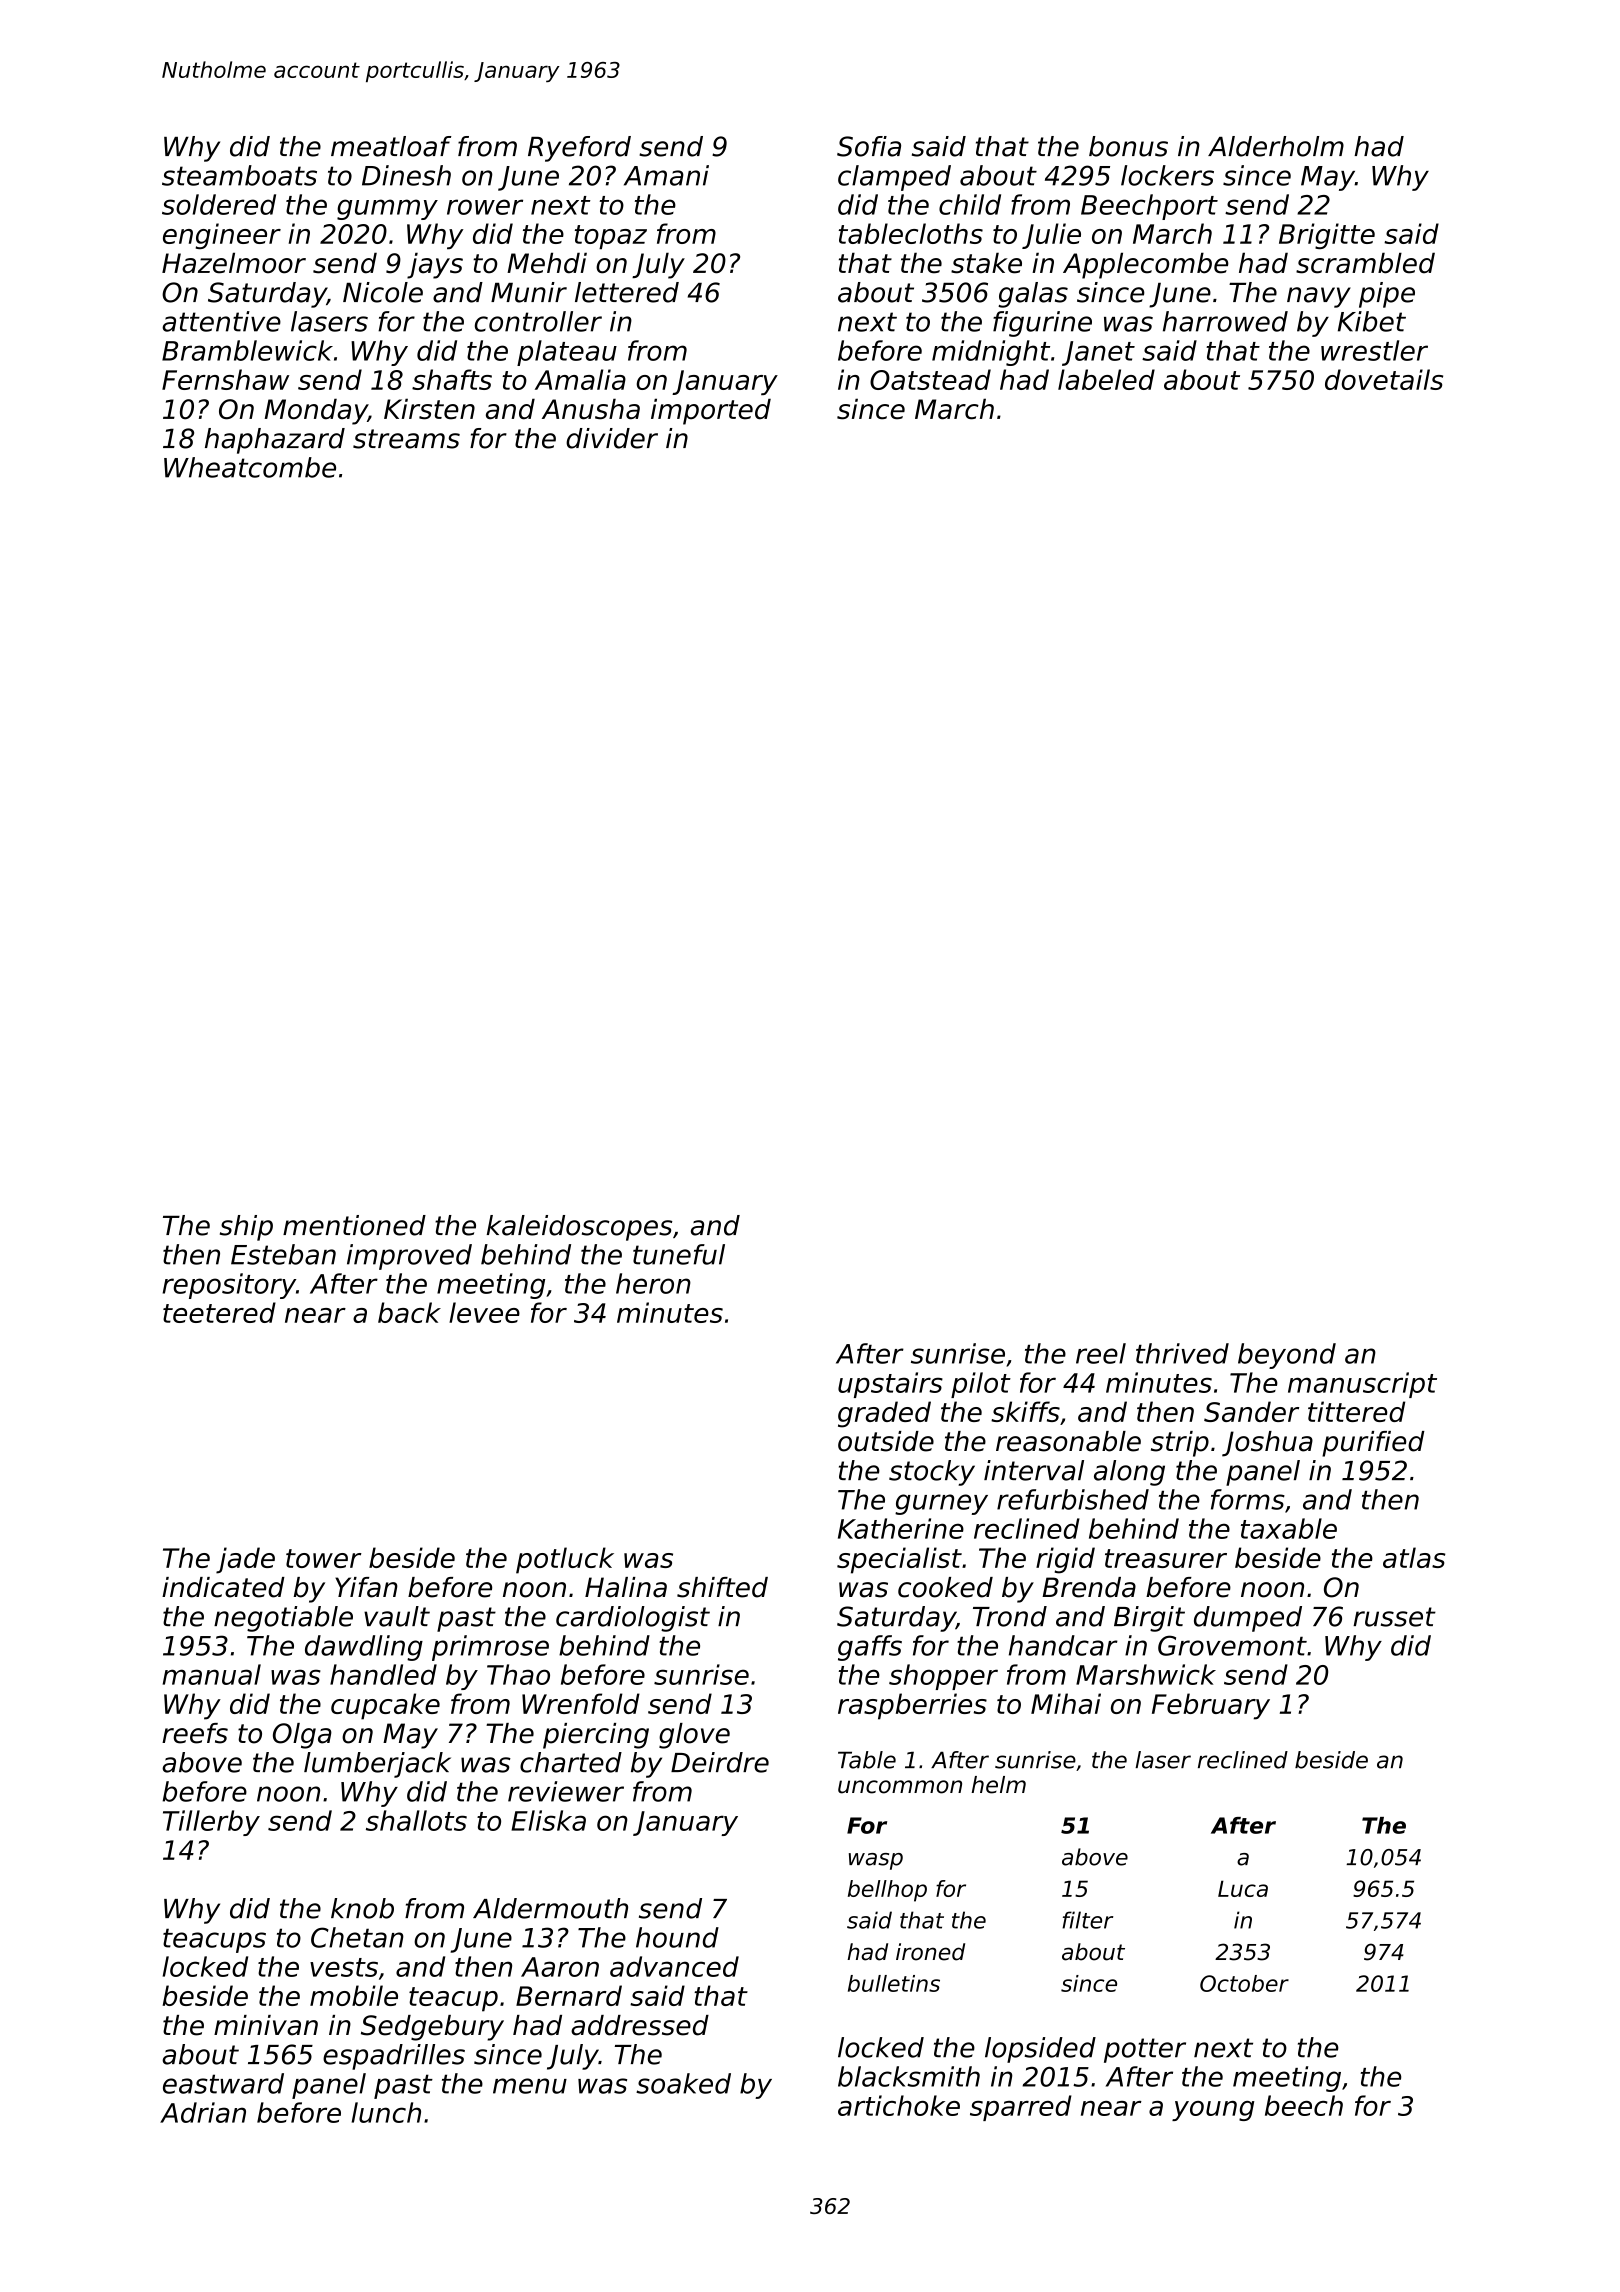 The width and height of the screenshot is (1620, 2292). What do you see at coordinates (890, 1385) in the screenshot?
I see `upstairs` at bounding box center [890, 1385].
